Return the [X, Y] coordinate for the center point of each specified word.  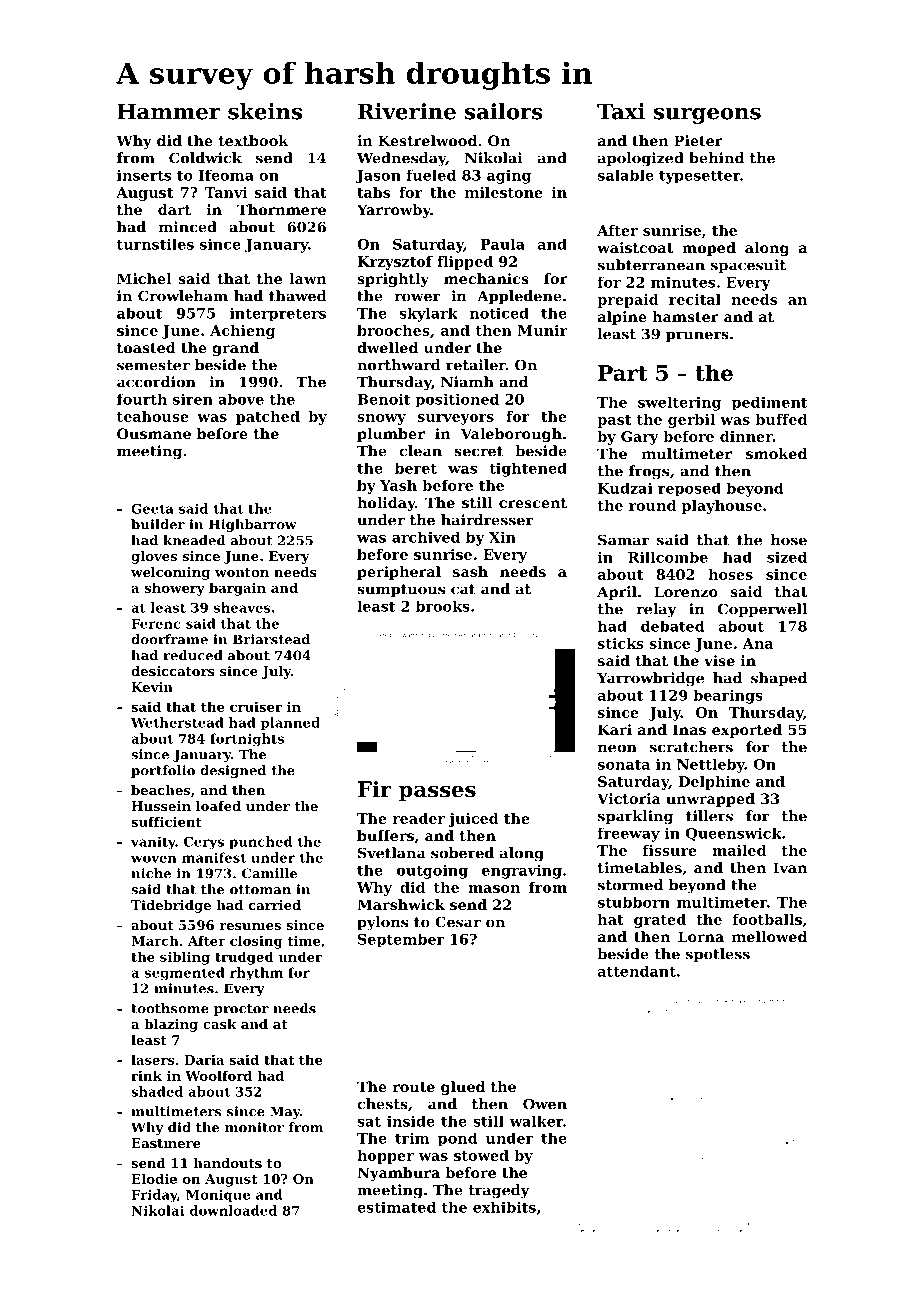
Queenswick [734, 834]
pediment [769, 403]
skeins [265, 111]
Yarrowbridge [650, 679]
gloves [154, 557]
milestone [504, 192]
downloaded [233, 1210]
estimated [396, 1207]
